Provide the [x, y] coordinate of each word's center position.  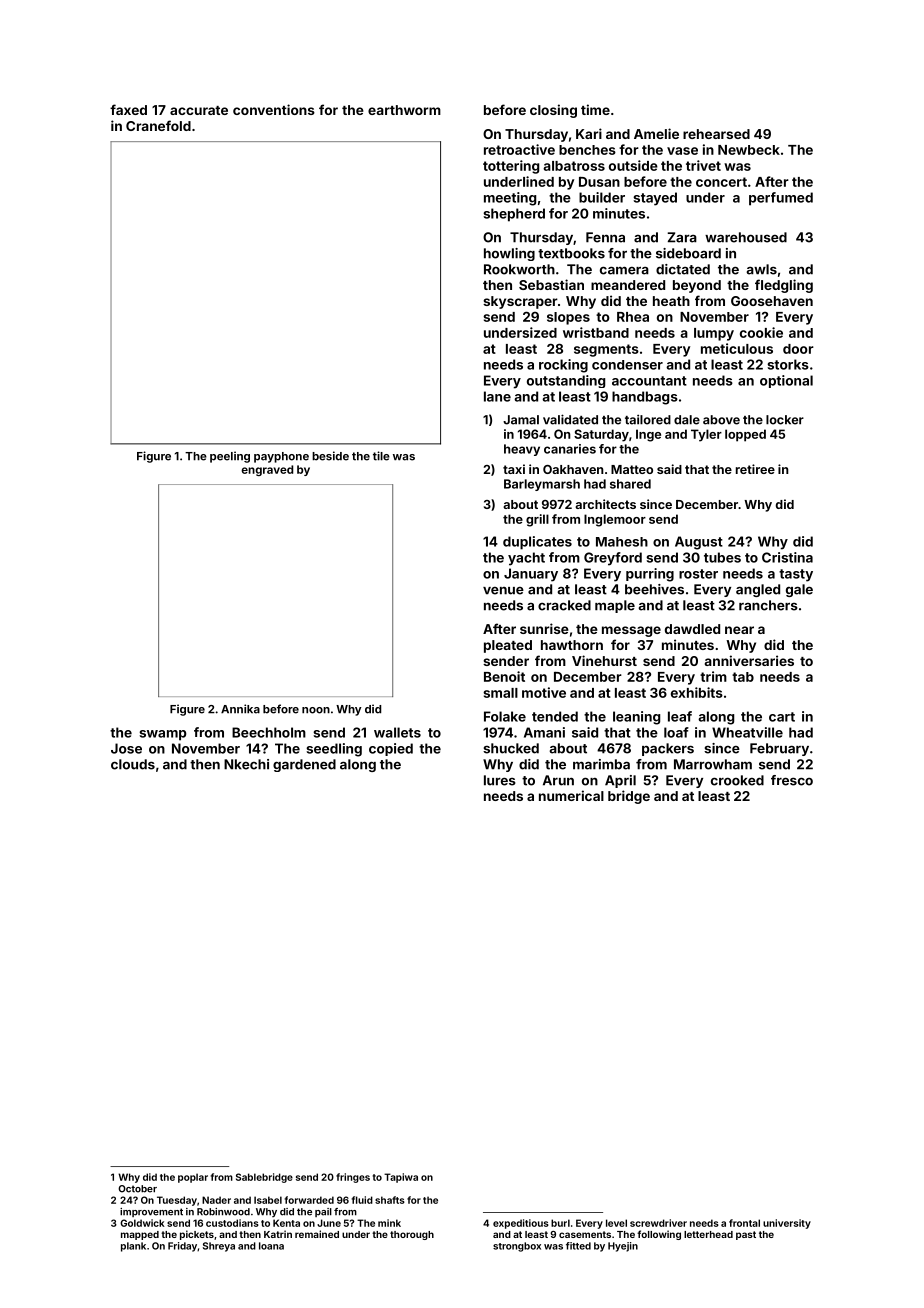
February [779, 749]
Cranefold [158, 125]
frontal [744, 1223]
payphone [281, 457]
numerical [571, 795]
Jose [126, 748]
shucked [511, 748]
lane [497, 396]
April [620, 781]
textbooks [571, 253]
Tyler [706, 435]
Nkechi [246, 764]
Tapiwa [401, 1178]
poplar [193, 1178]
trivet [703, 165]
